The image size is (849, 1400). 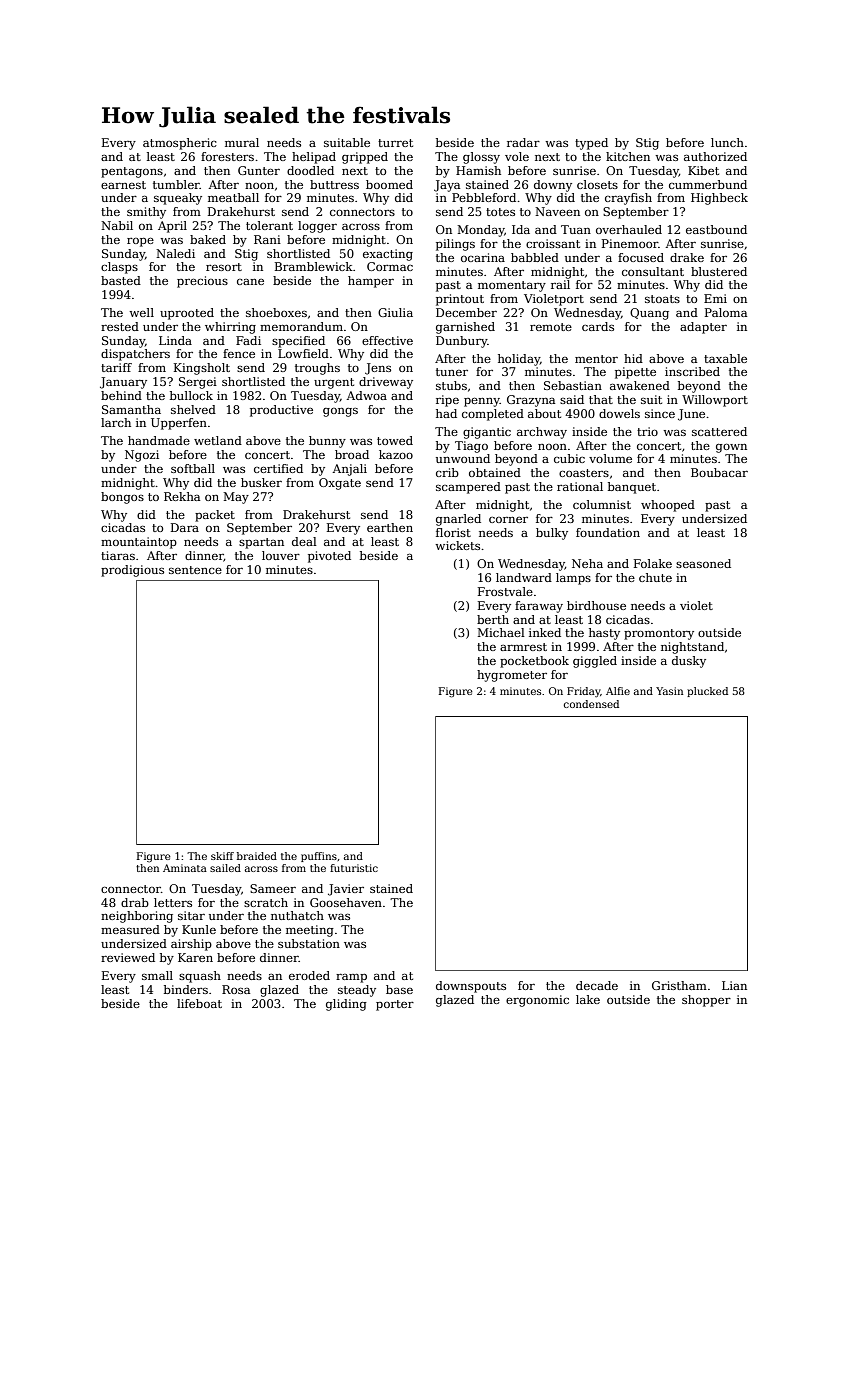 What do you see at coordinates (719, 472) in the image?
I see `Boubacar` at bounding box center [719, 472].
